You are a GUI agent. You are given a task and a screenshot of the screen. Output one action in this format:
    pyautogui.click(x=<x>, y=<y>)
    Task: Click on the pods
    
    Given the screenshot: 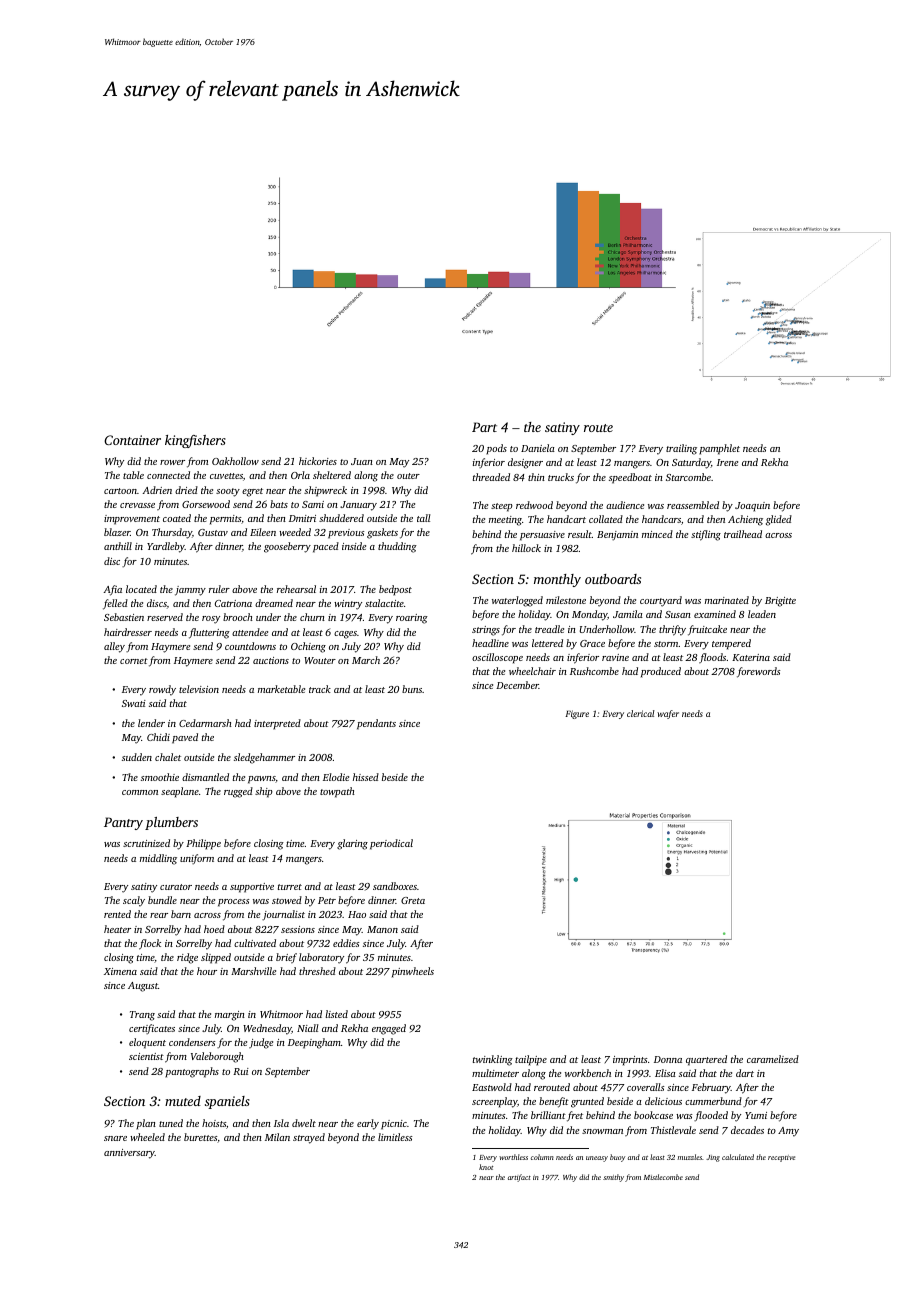 What is the action you would take?
    pyautogui.click(x=496, y=449)
